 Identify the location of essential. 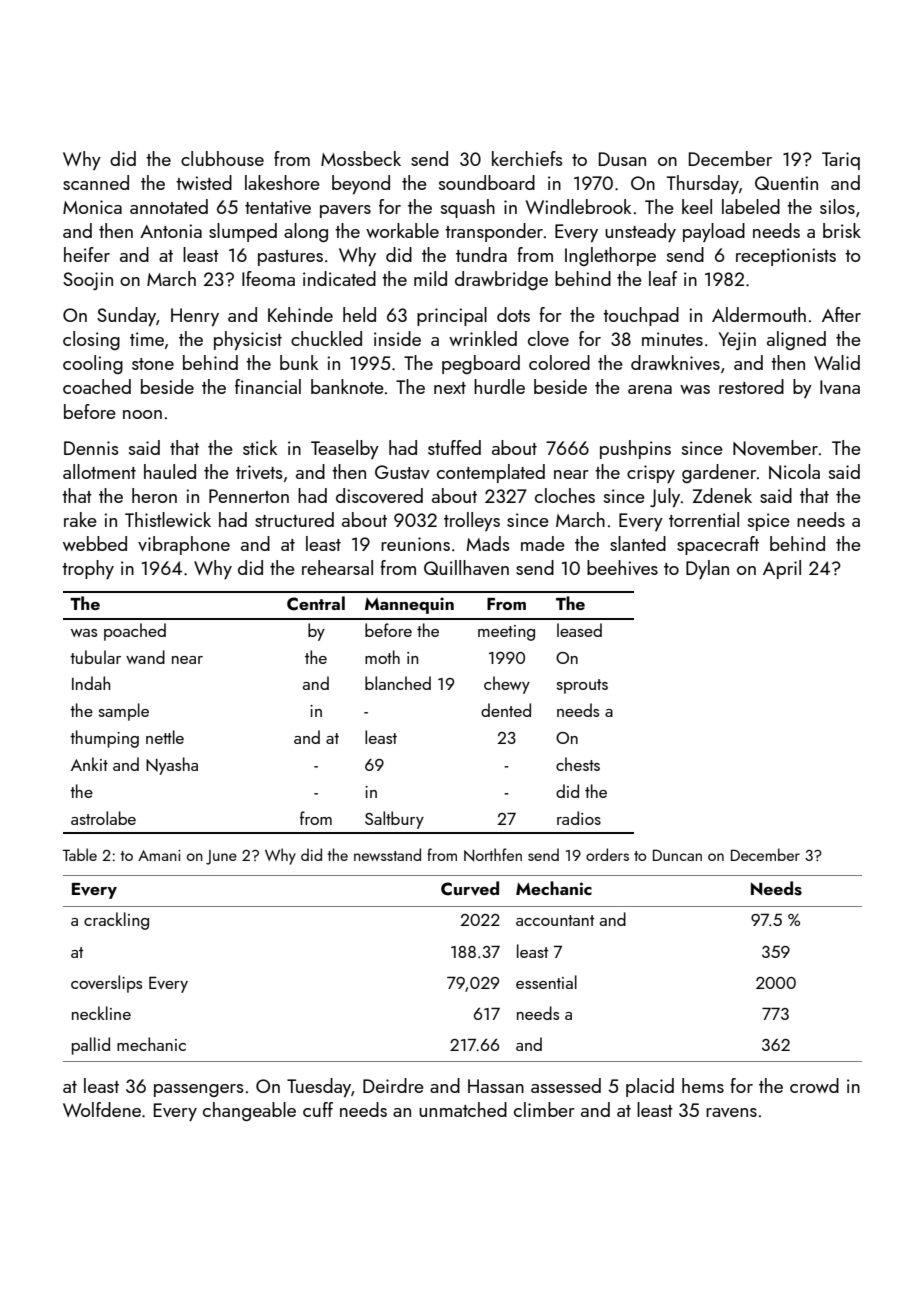
(546, 982).
